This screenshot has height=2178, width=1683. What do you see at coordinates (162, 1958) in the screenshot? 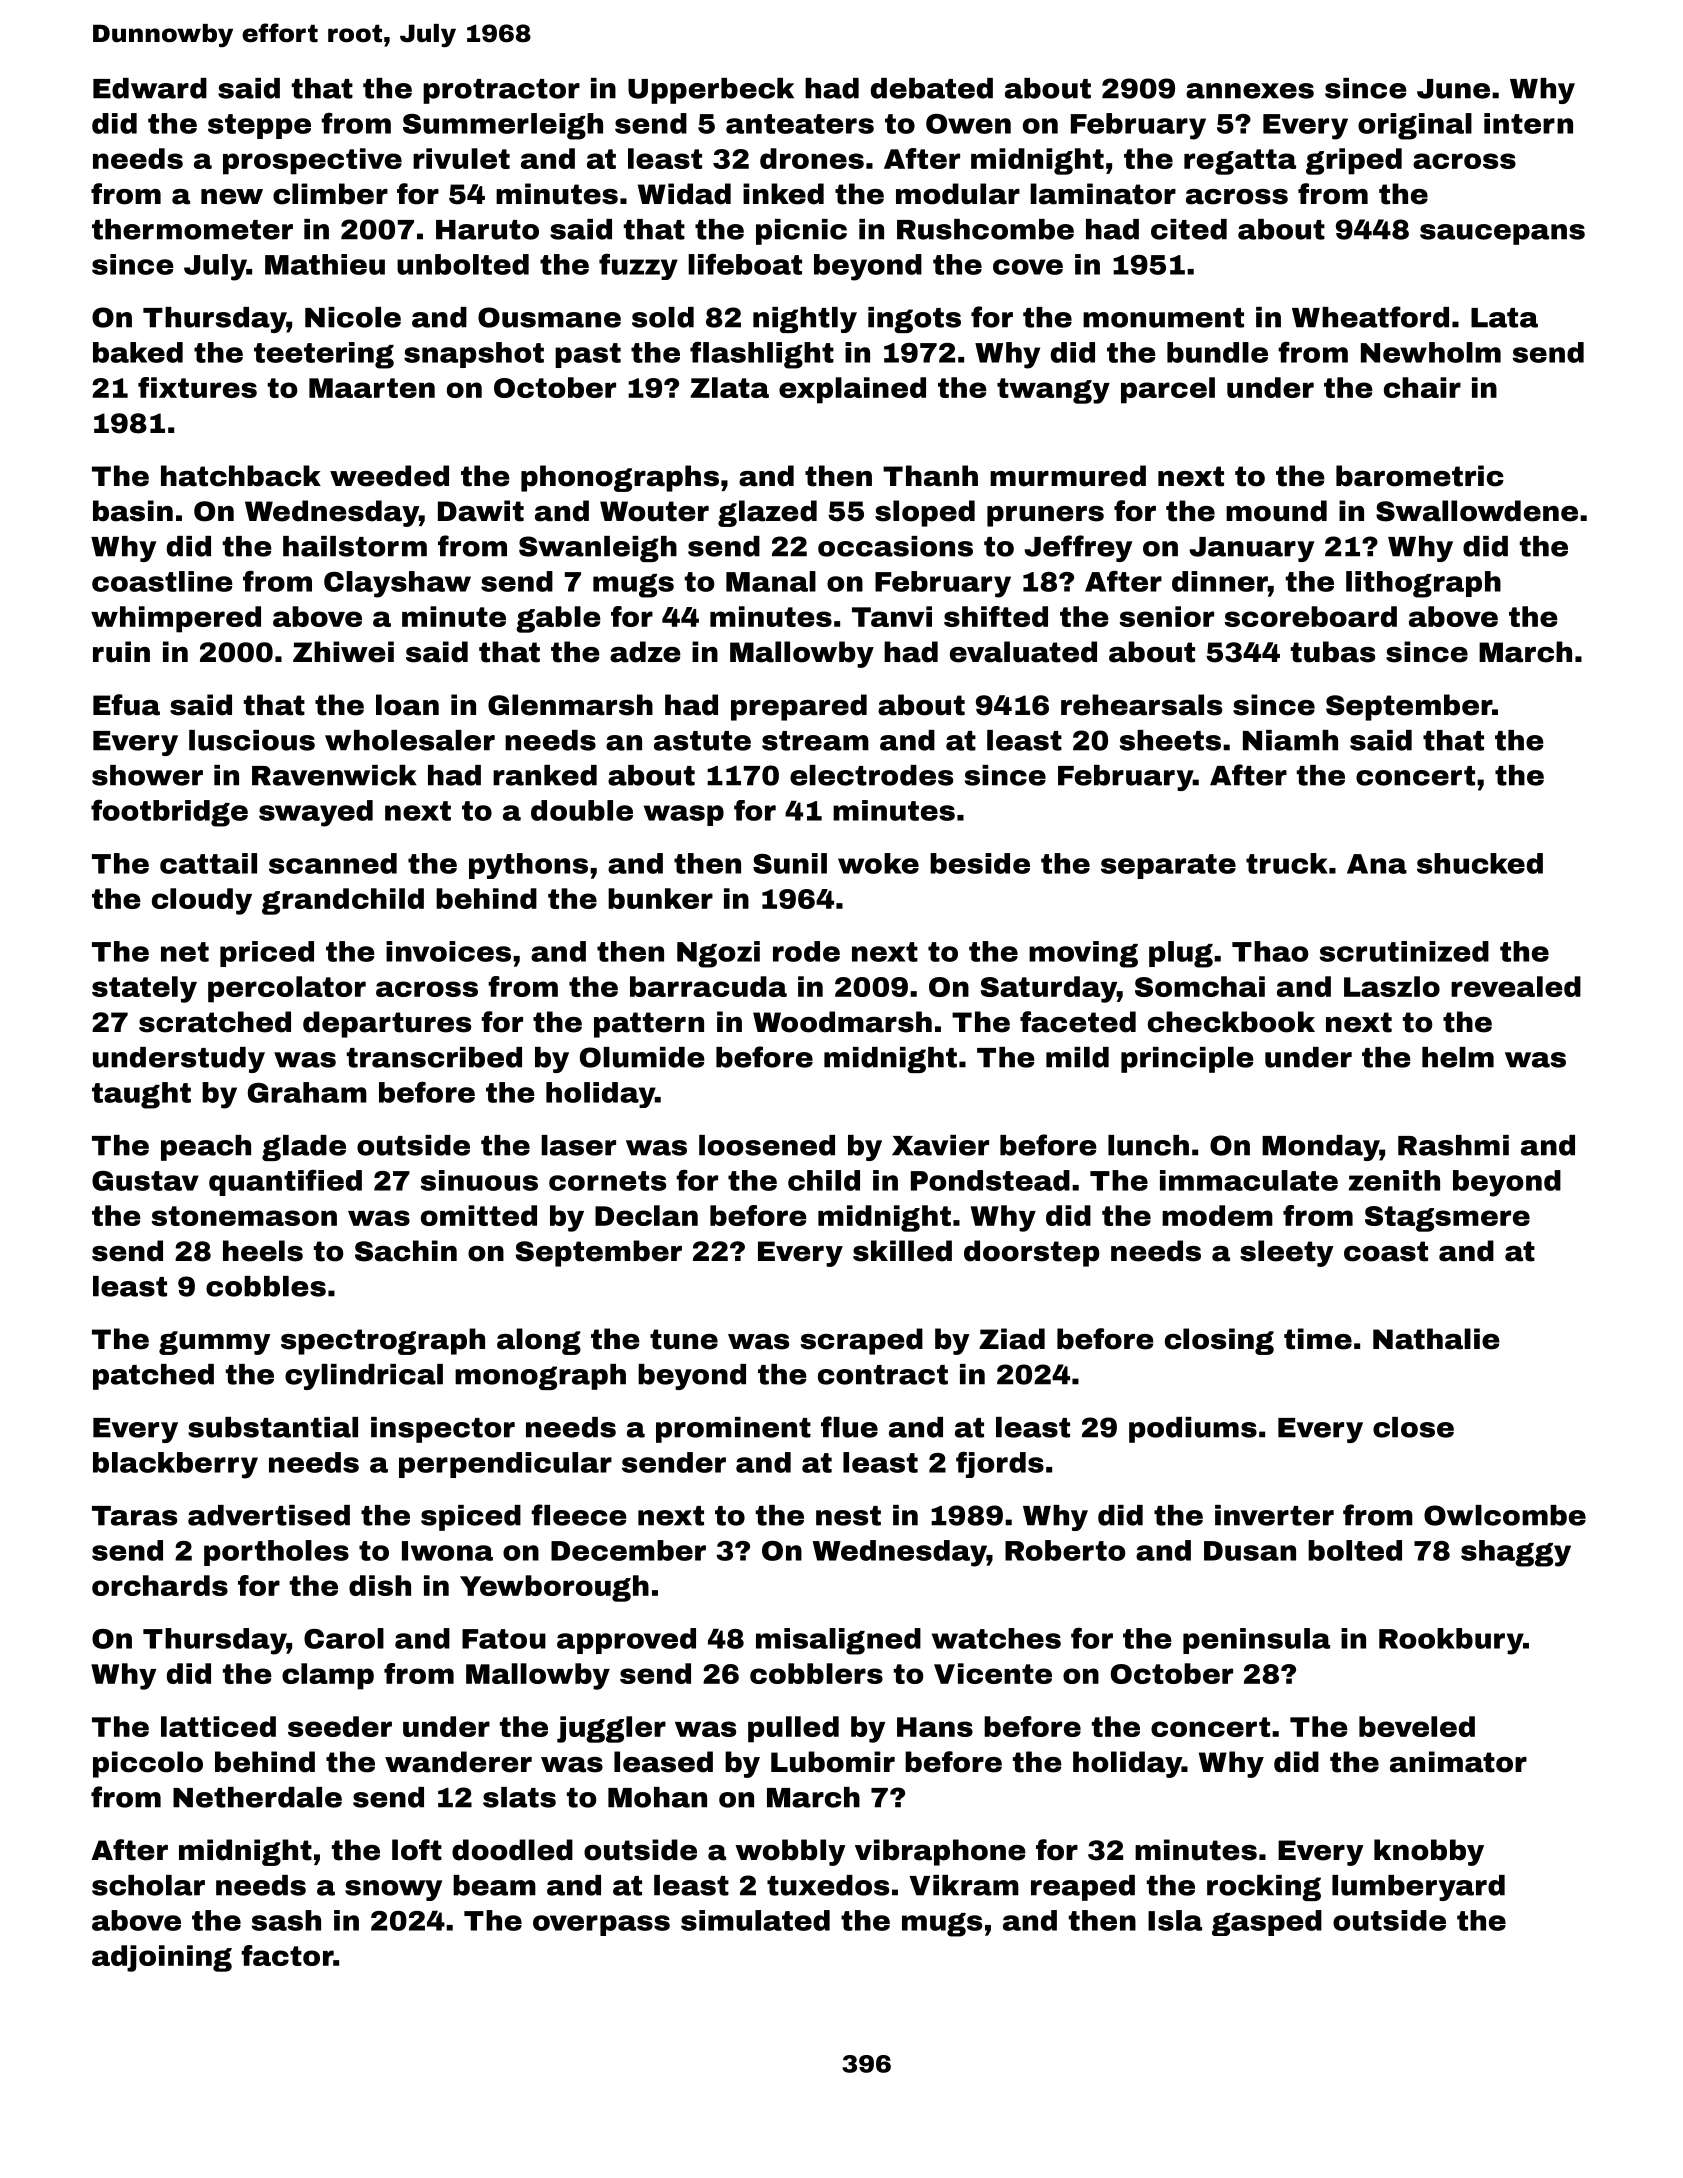
I see `adjoining` at bounding box center [162, 1958].
